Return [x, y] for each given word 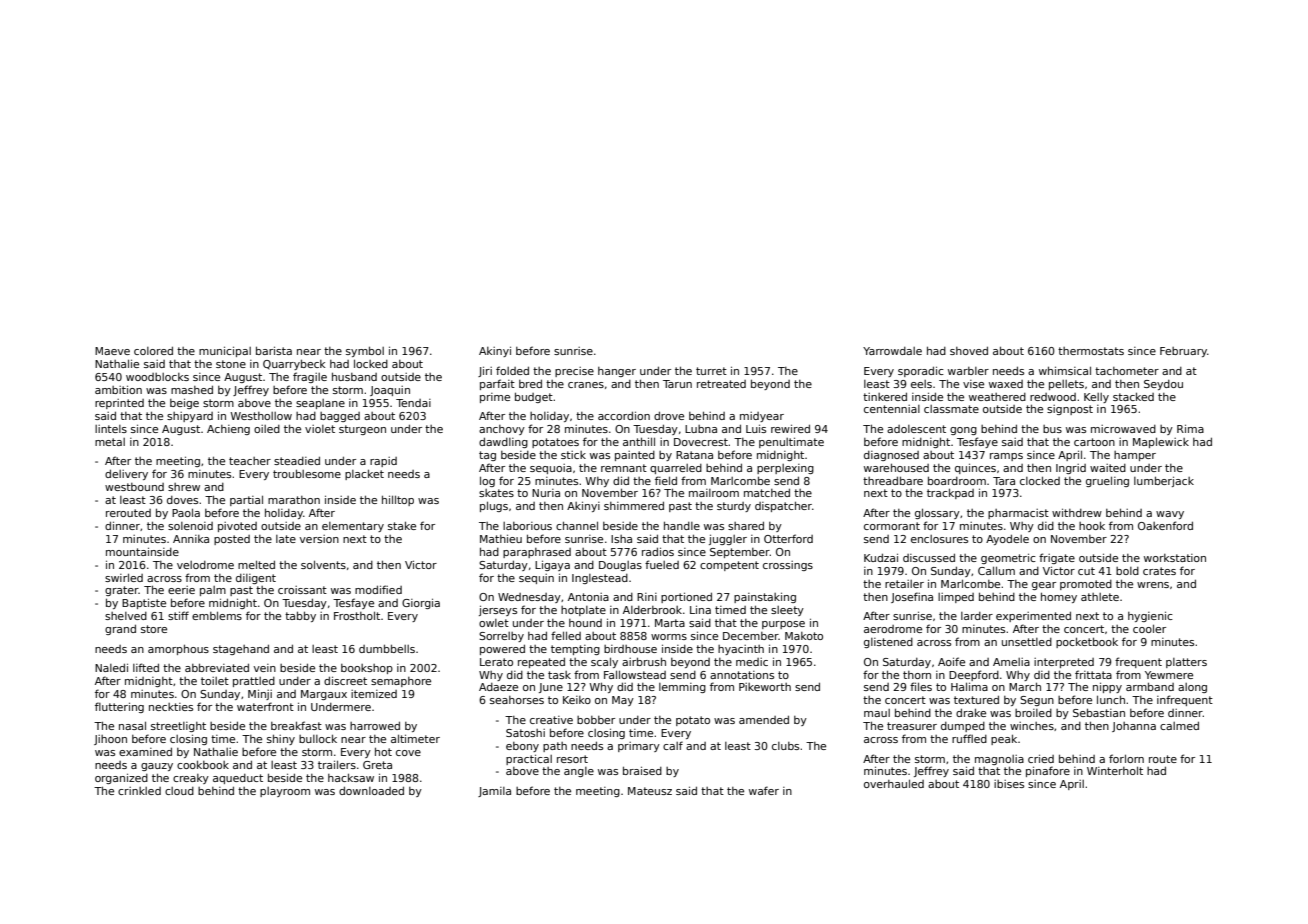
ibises [1009, 784]
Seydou [1163, 385]
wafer [764, 790]
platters [1186, 663]
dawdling [503, 442]
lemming [682, 688]
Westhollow [261, 416]
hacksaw [351, 777]
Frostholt [357, 615]
